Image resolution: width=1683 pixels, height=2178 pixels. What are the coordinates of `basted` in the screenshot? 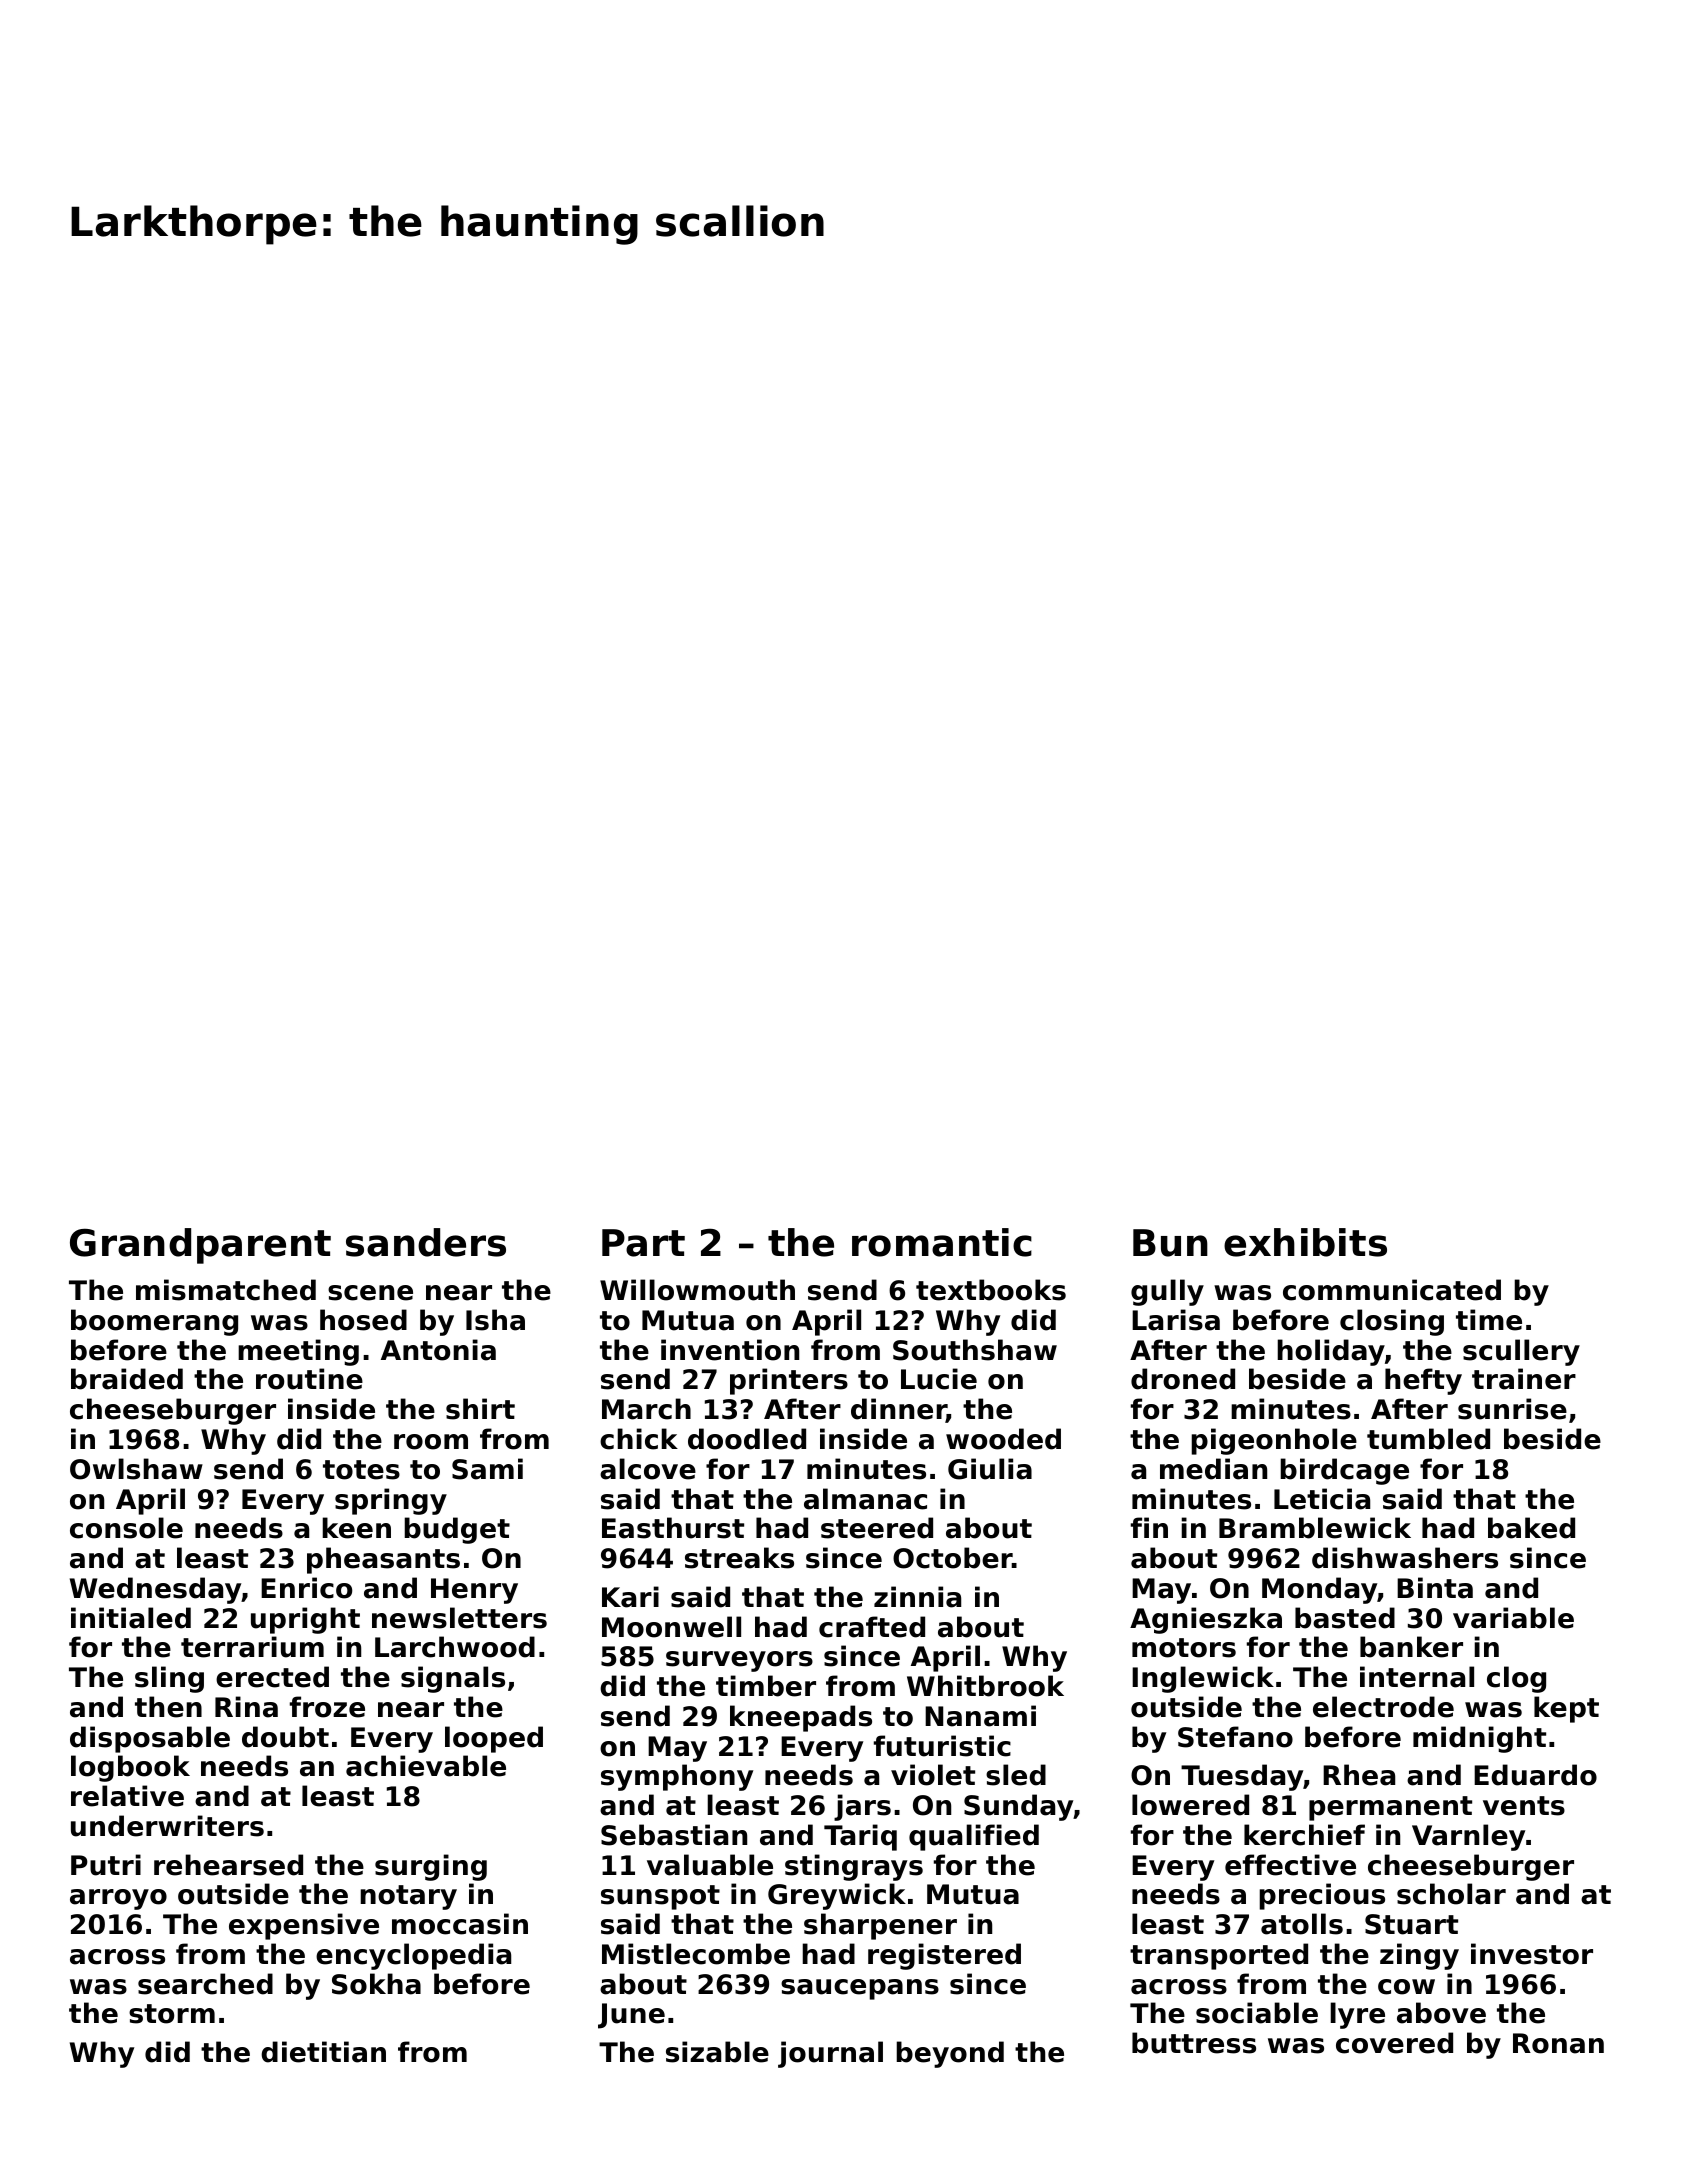 It's located at (1345, 1618).
